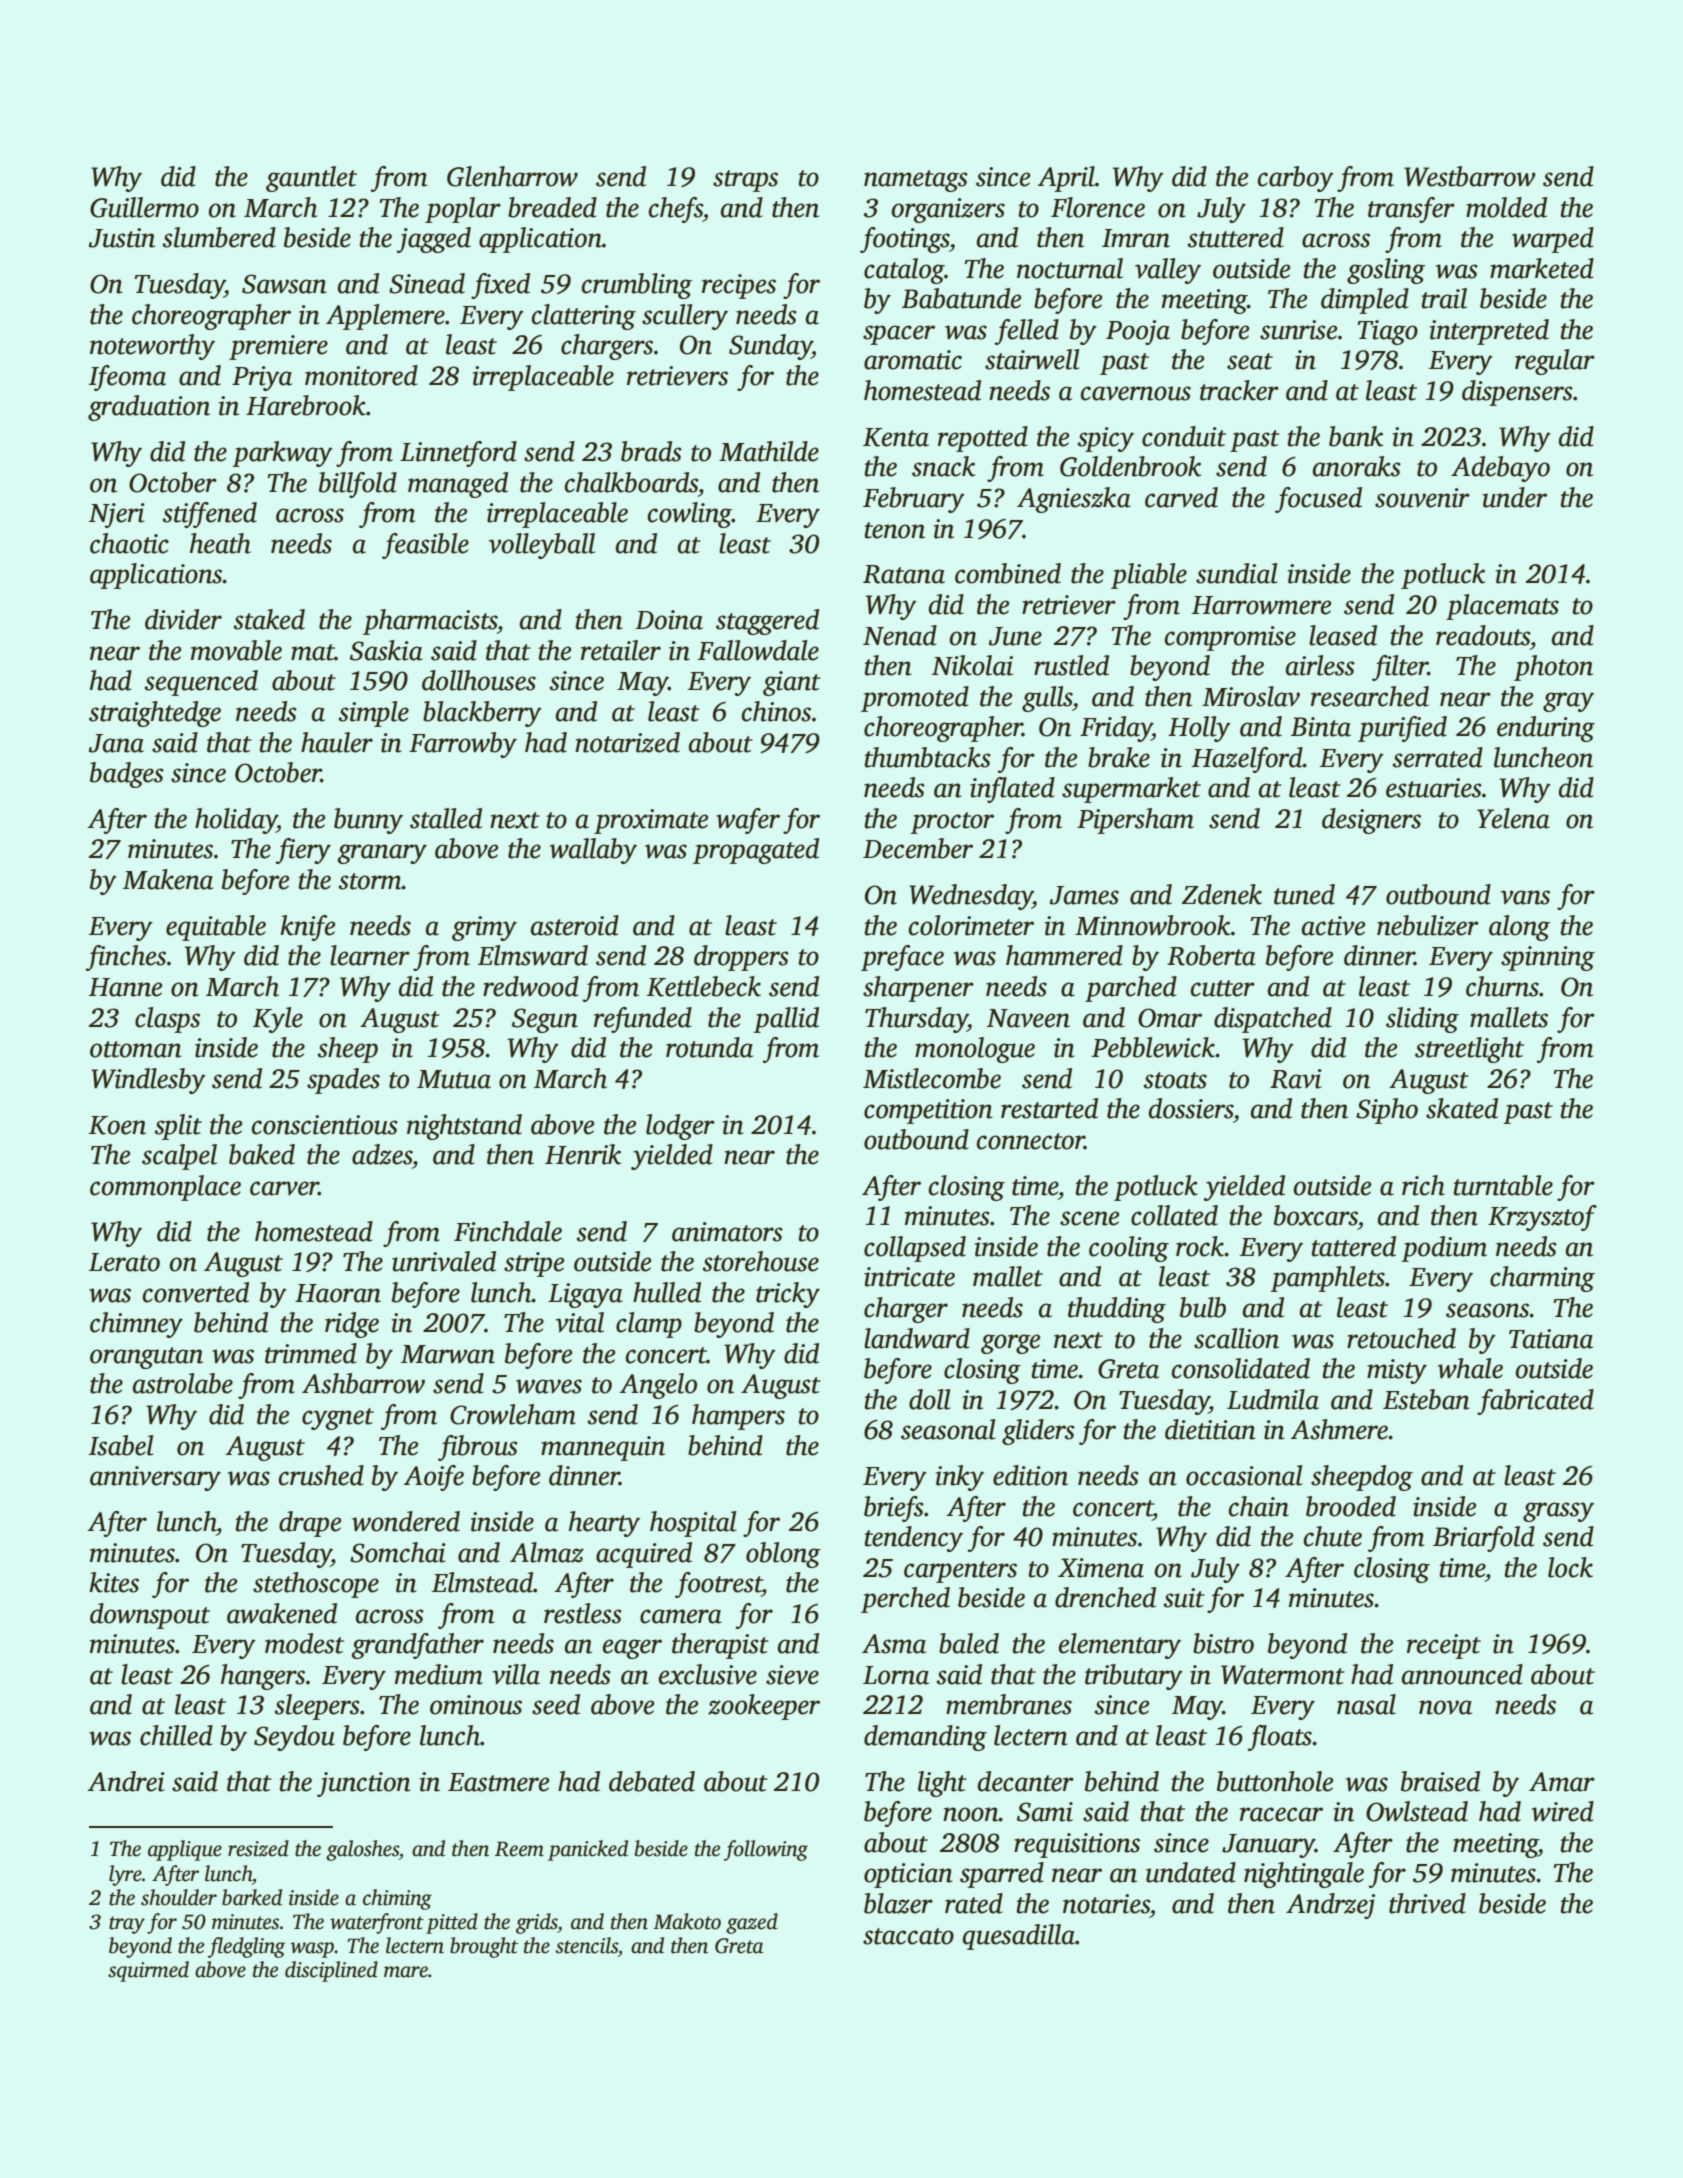  What do you see at coordinates (385, 317) in the image?
I see `Applemere` at bounding box center [385, 317].
